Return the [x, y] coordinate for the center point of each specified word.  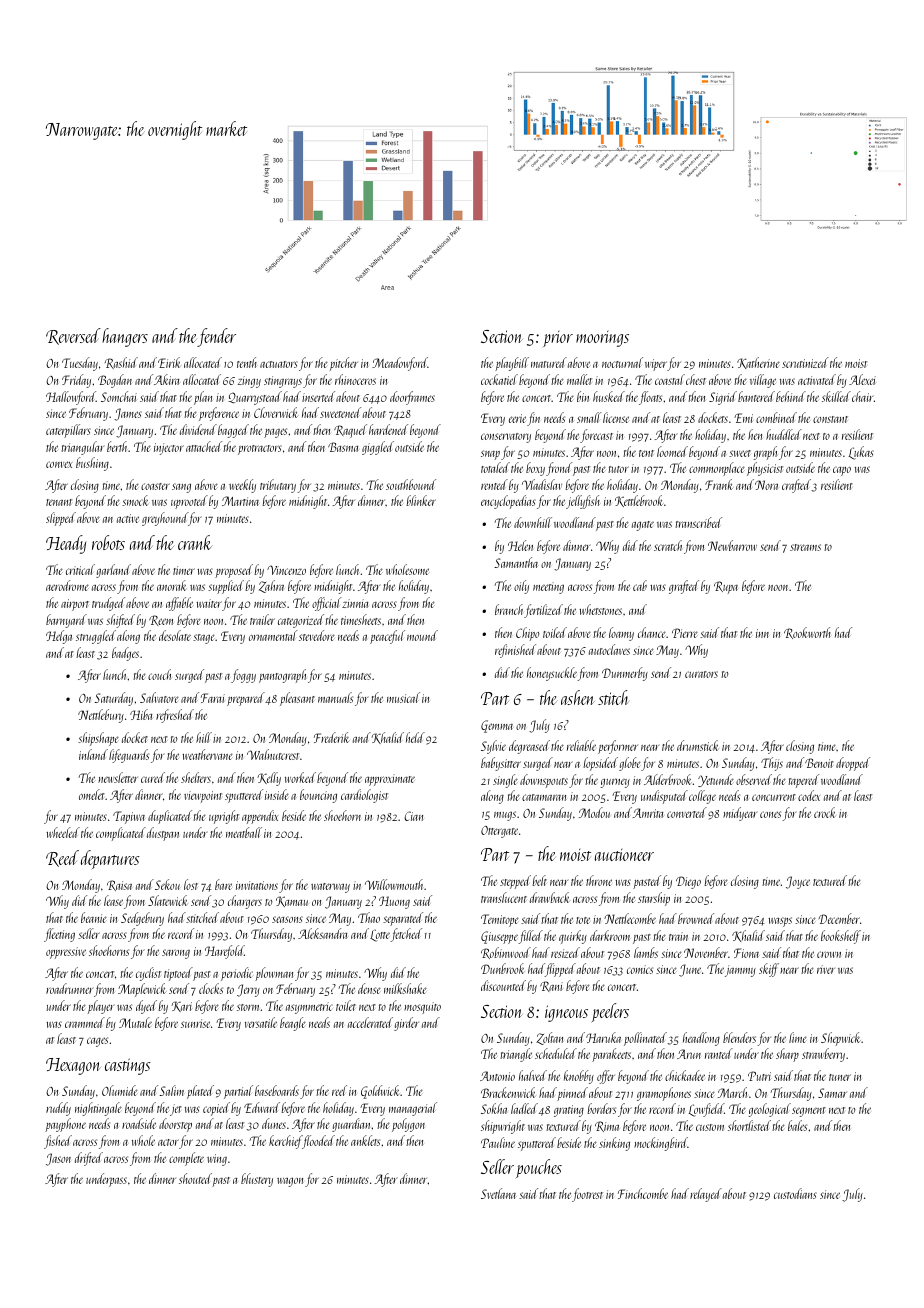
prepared [246, 699]
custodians [795, 1193]
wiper [656, 365]
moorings [602, 339]
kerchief [286, 1142]
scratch [668, 545]
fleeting [59, 935]
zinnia [355, 603]
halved [533, 1075]
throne [599, 880]
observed [754, 779]
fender [216, 337]
